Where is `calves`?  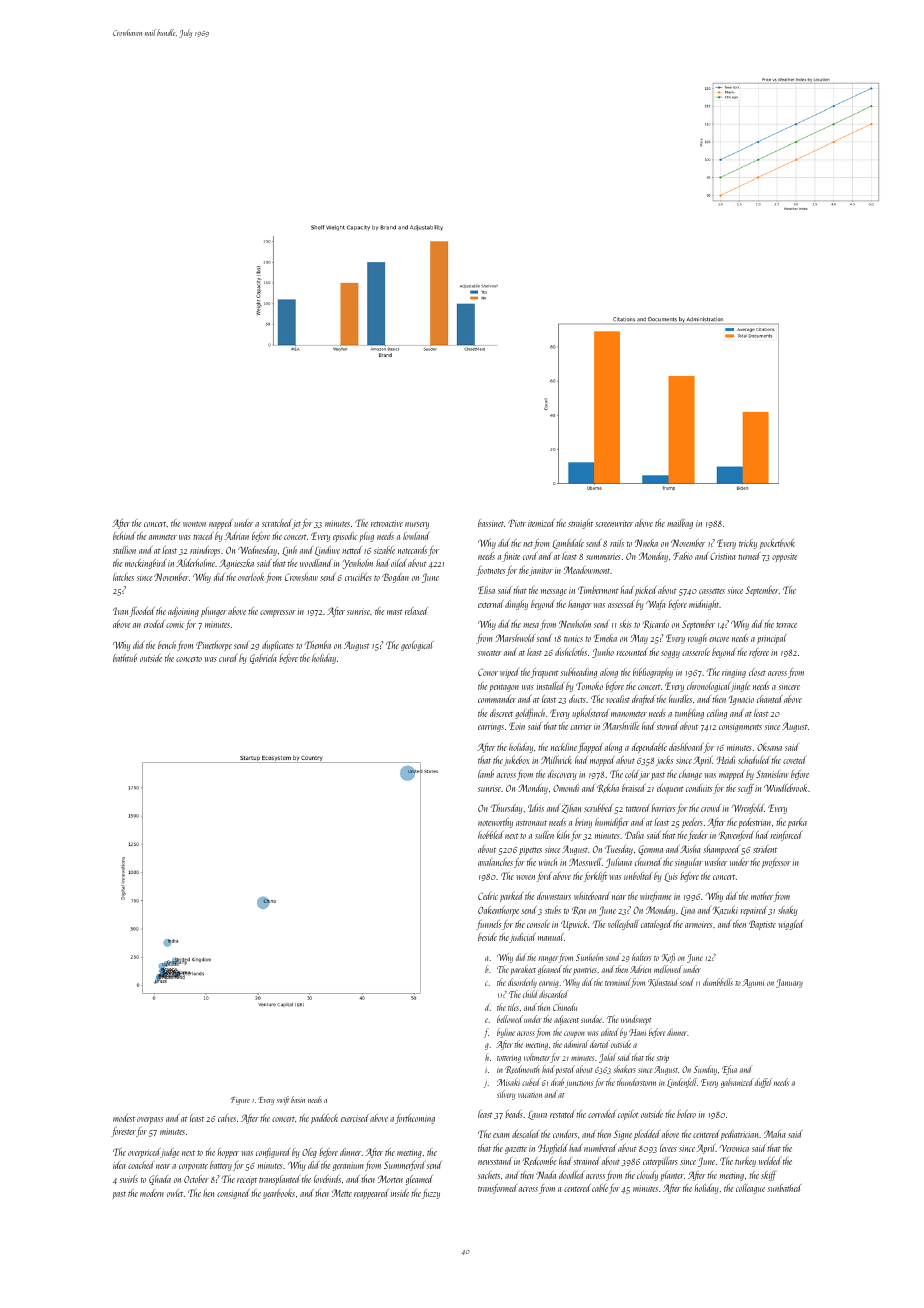
calves is located at coordinates (227, 1118).
